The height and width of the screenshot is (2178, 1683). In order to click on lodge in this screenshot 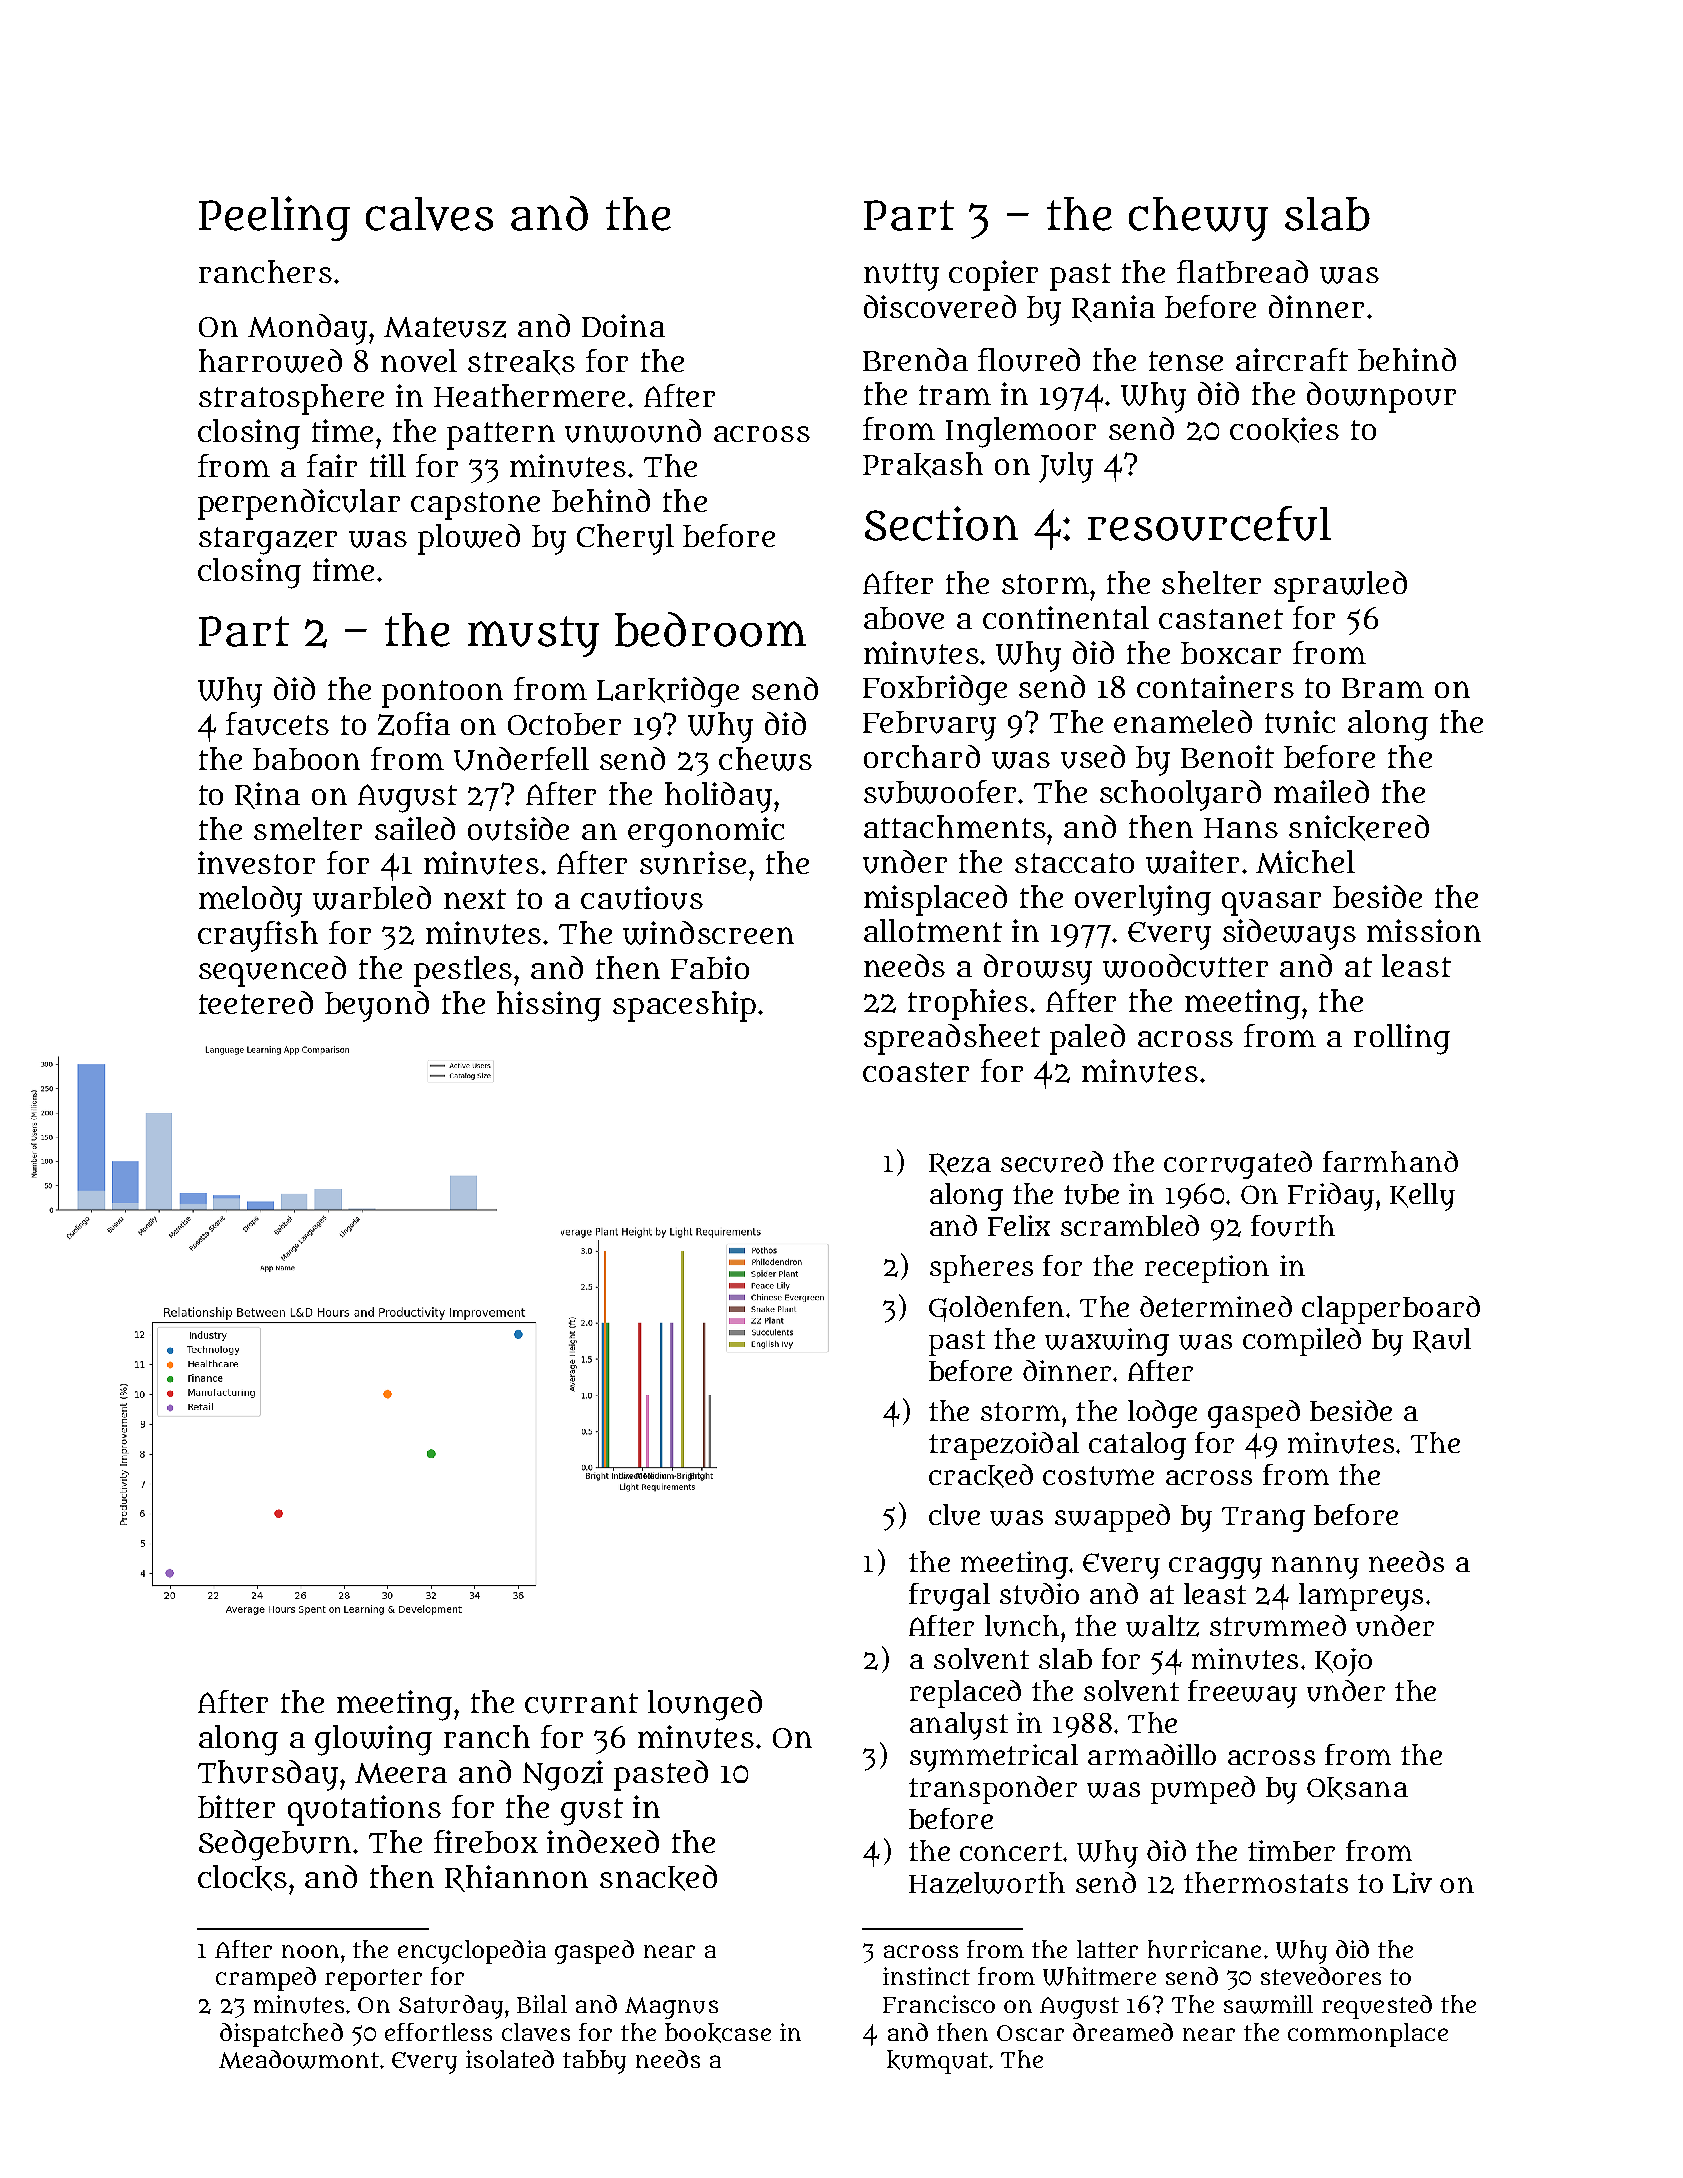, I will do `click(1162, 1414)`.
